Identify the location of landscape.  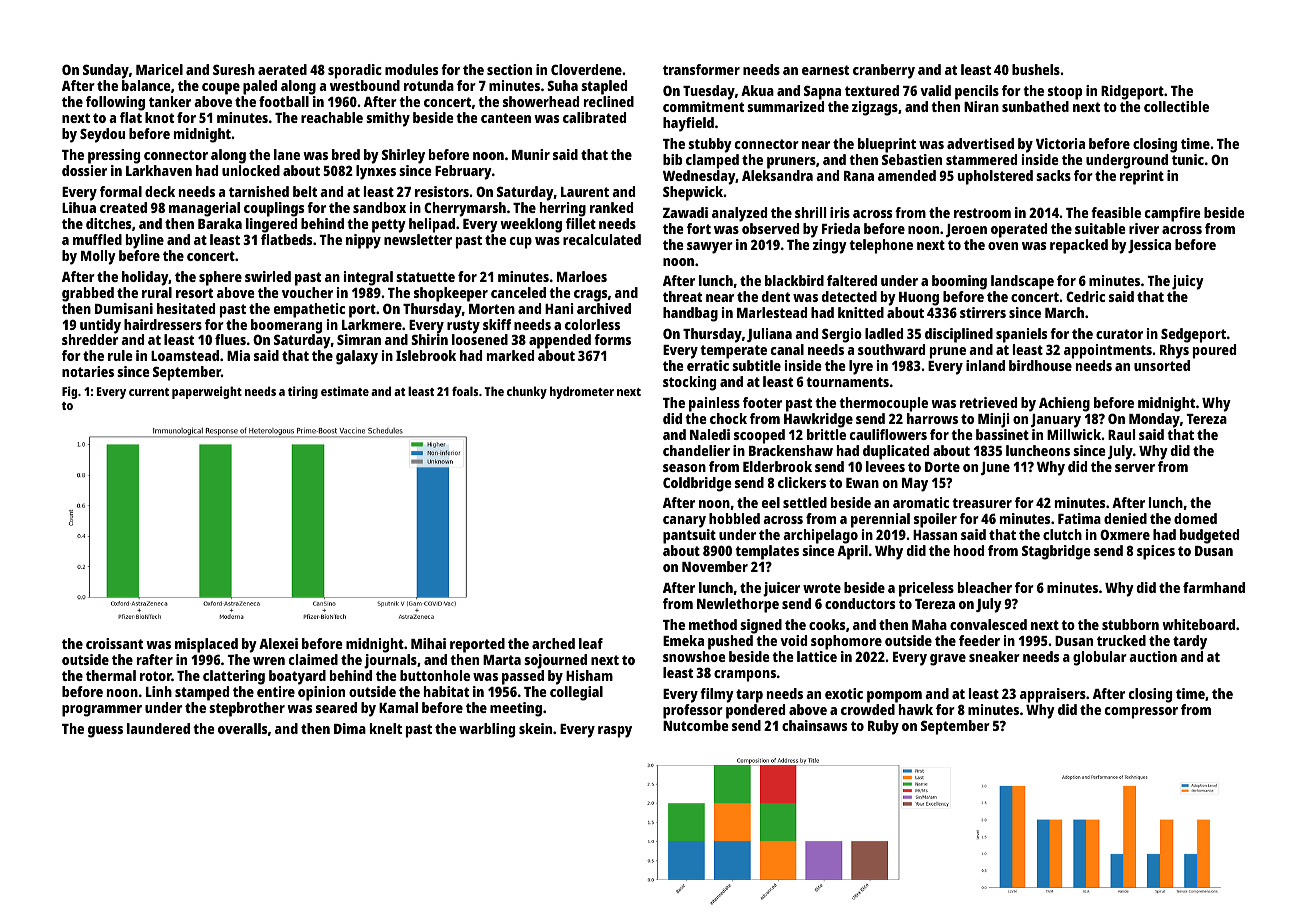
(1022, 282).
